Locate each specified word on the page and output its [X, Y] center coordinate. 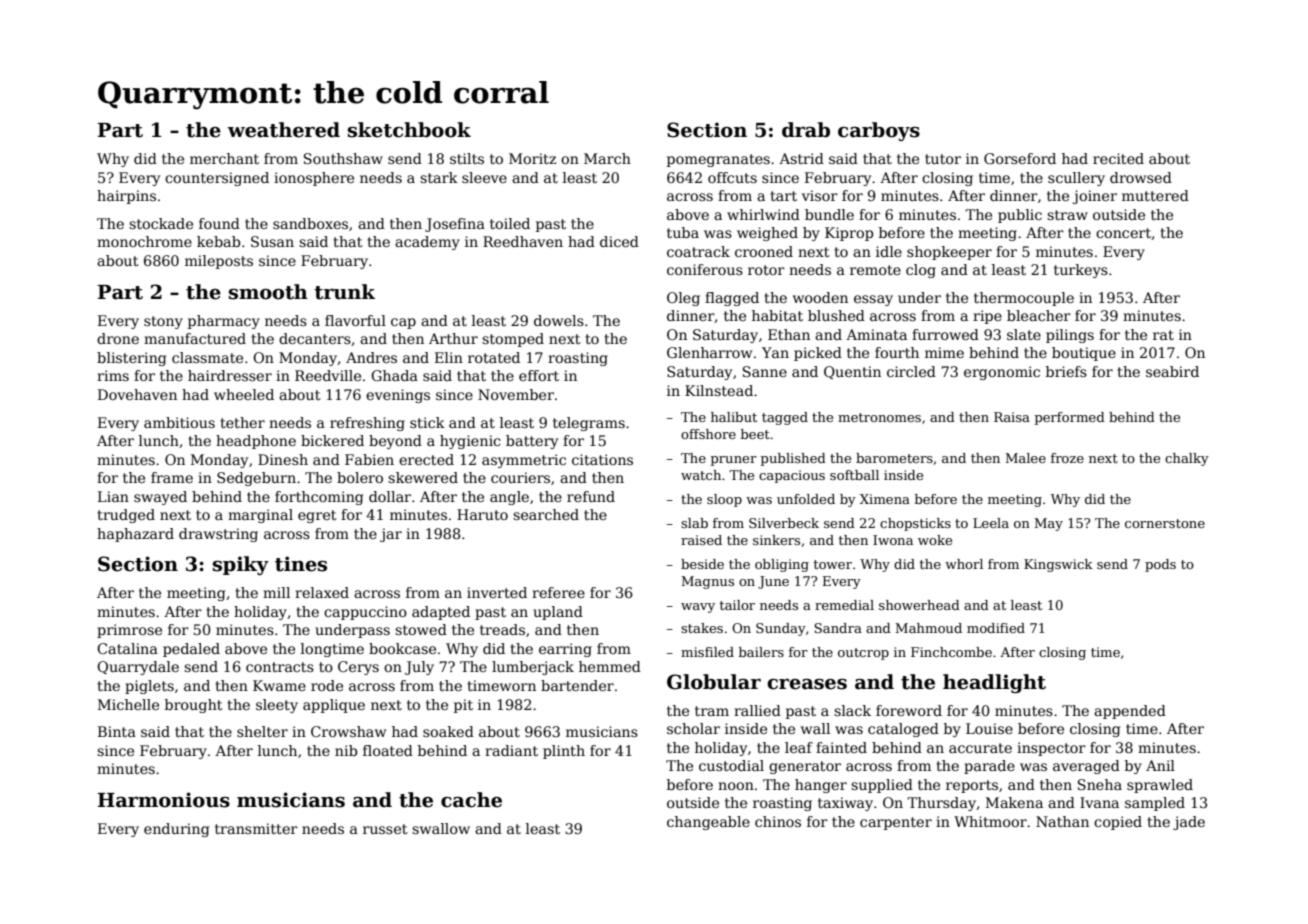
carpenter [896, 823]
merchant [224, 158]
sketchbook [409, 130]
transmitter [256, 828]
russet [385, 829]
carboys [879, 131]
